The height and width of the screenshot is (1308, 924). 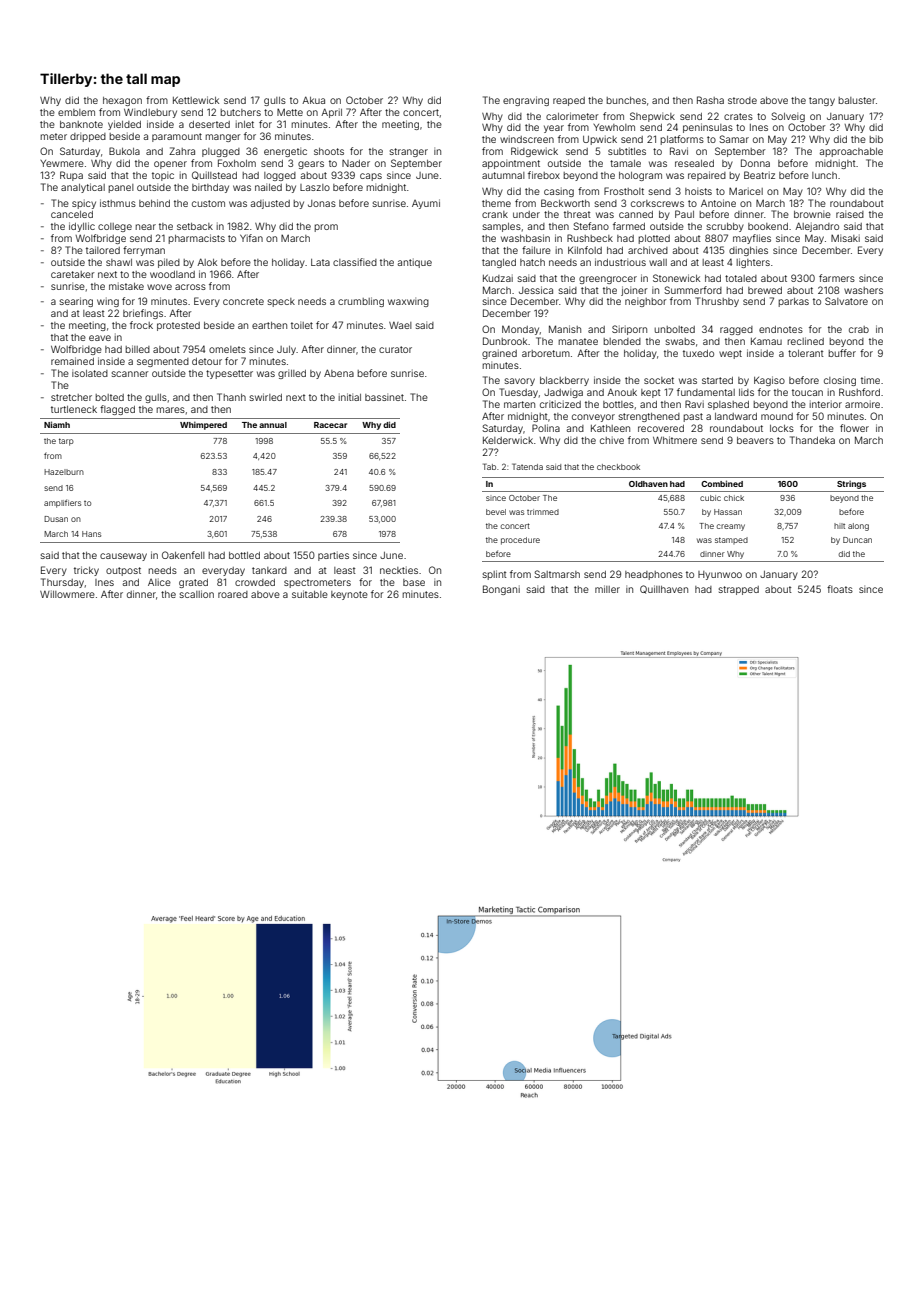 I want to click on Duncan, so click(x=857, y=540).
